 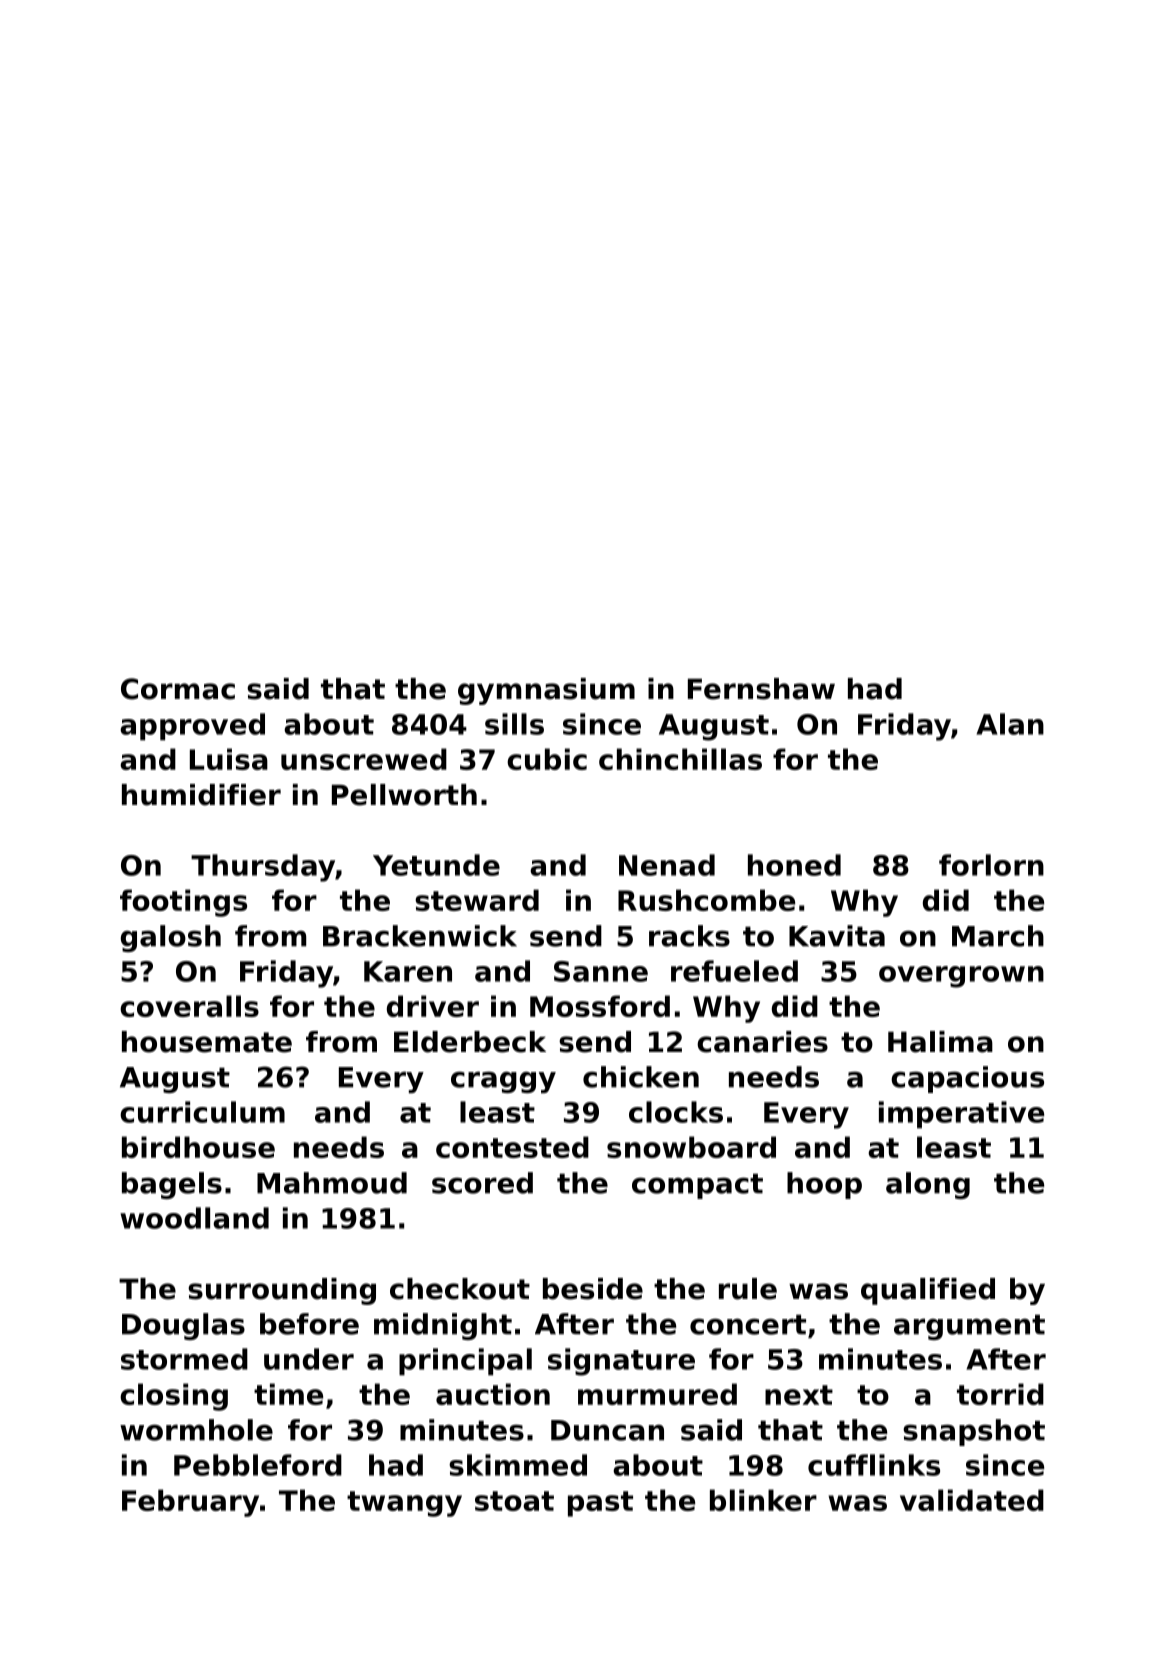 I want to click on Alan, so click(x=1010, y=724).
